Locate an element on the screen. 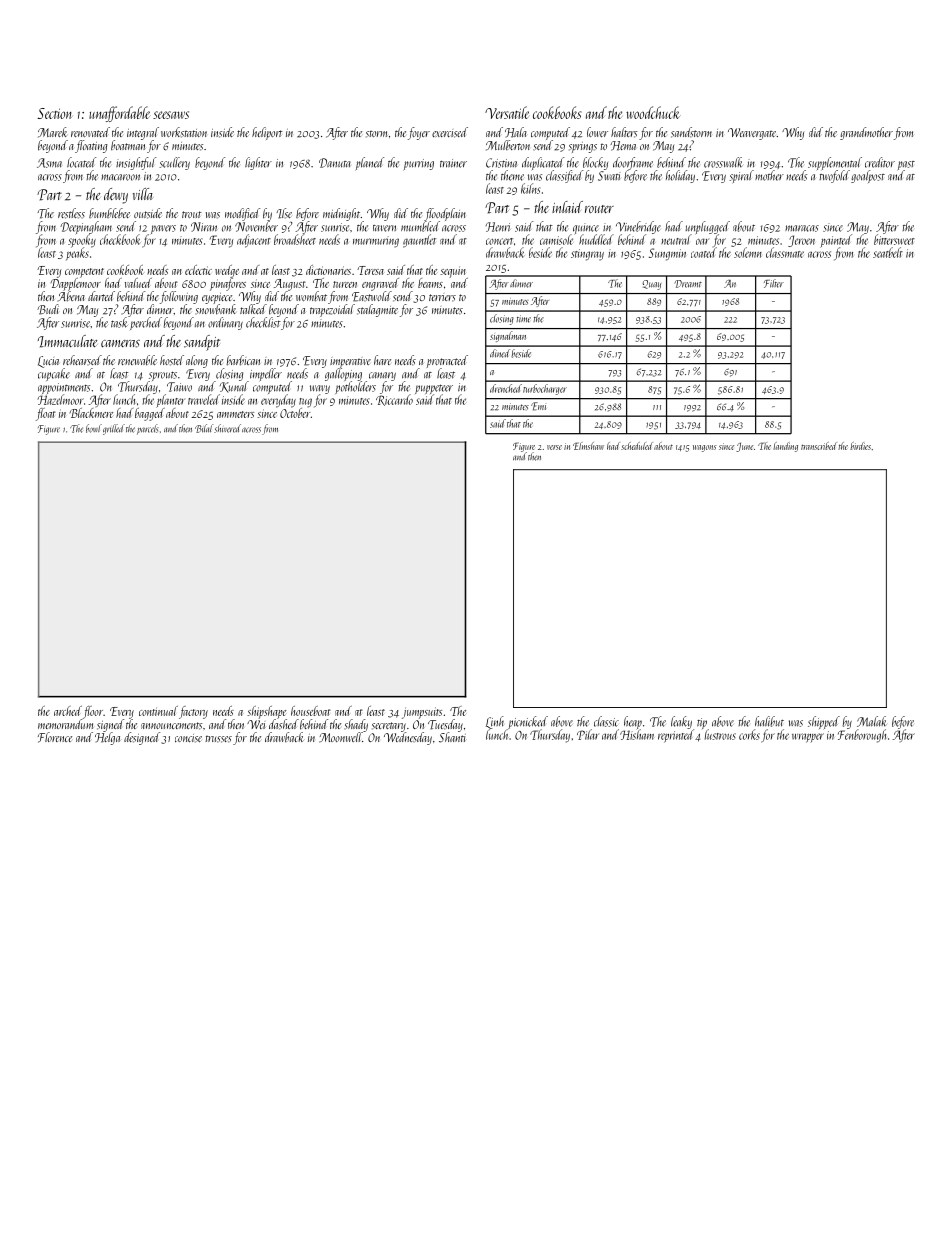 The width and height of the screenshot is (952, 1233). concert is located at coordinates (499, 241).
